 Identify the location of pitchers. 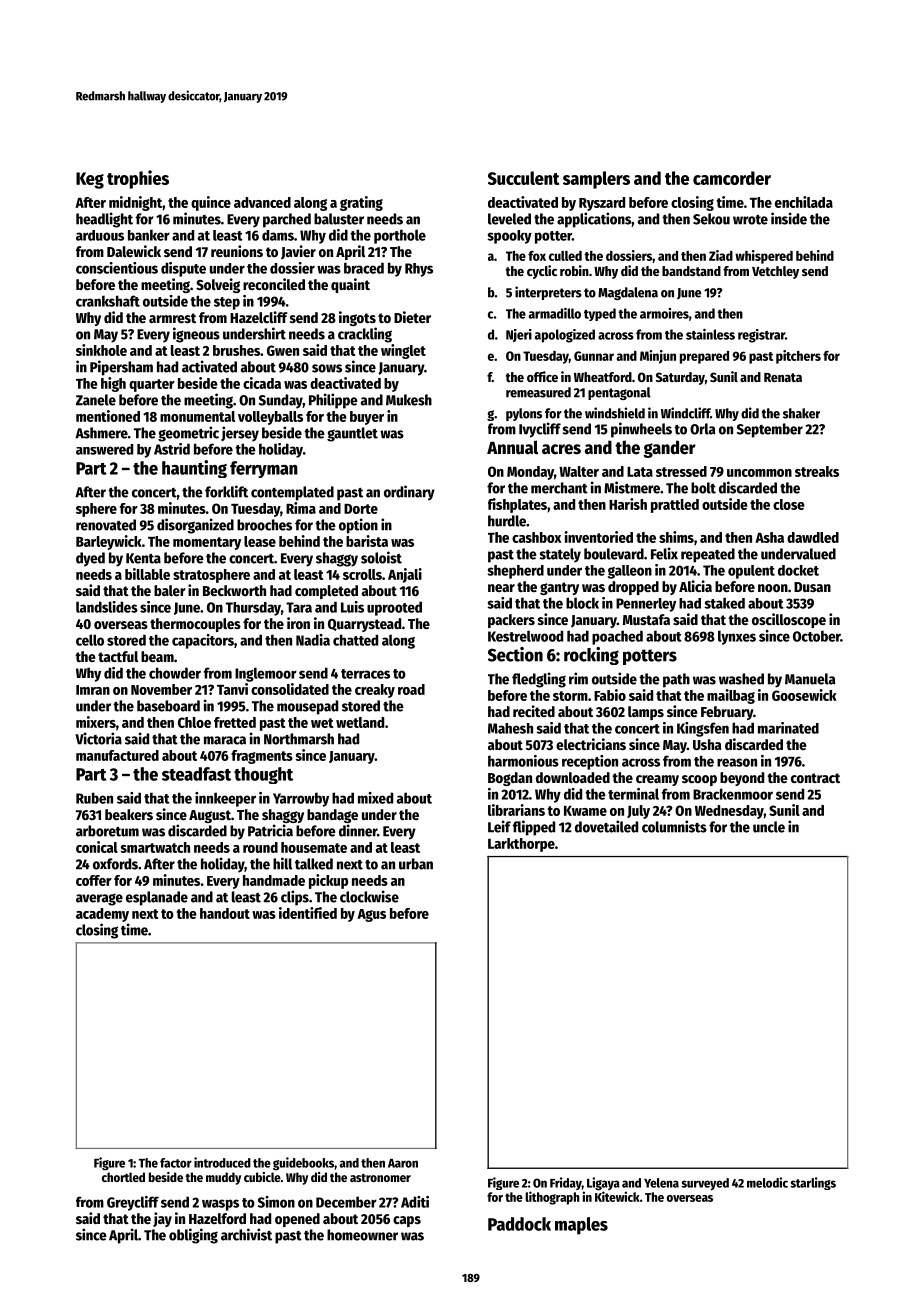
(798, 357).
